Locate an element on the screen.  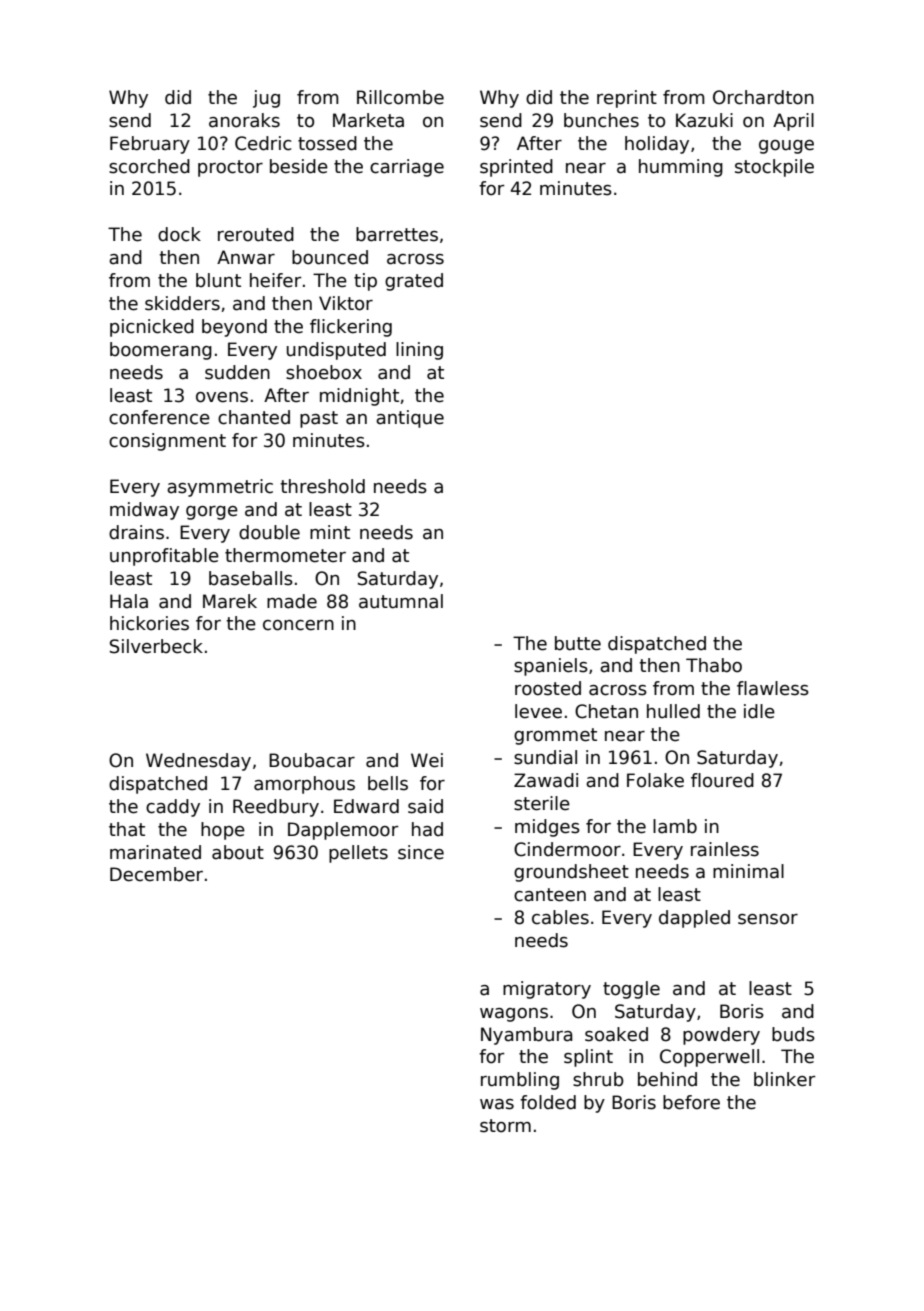
was is located at coordinates (497, 1104).
